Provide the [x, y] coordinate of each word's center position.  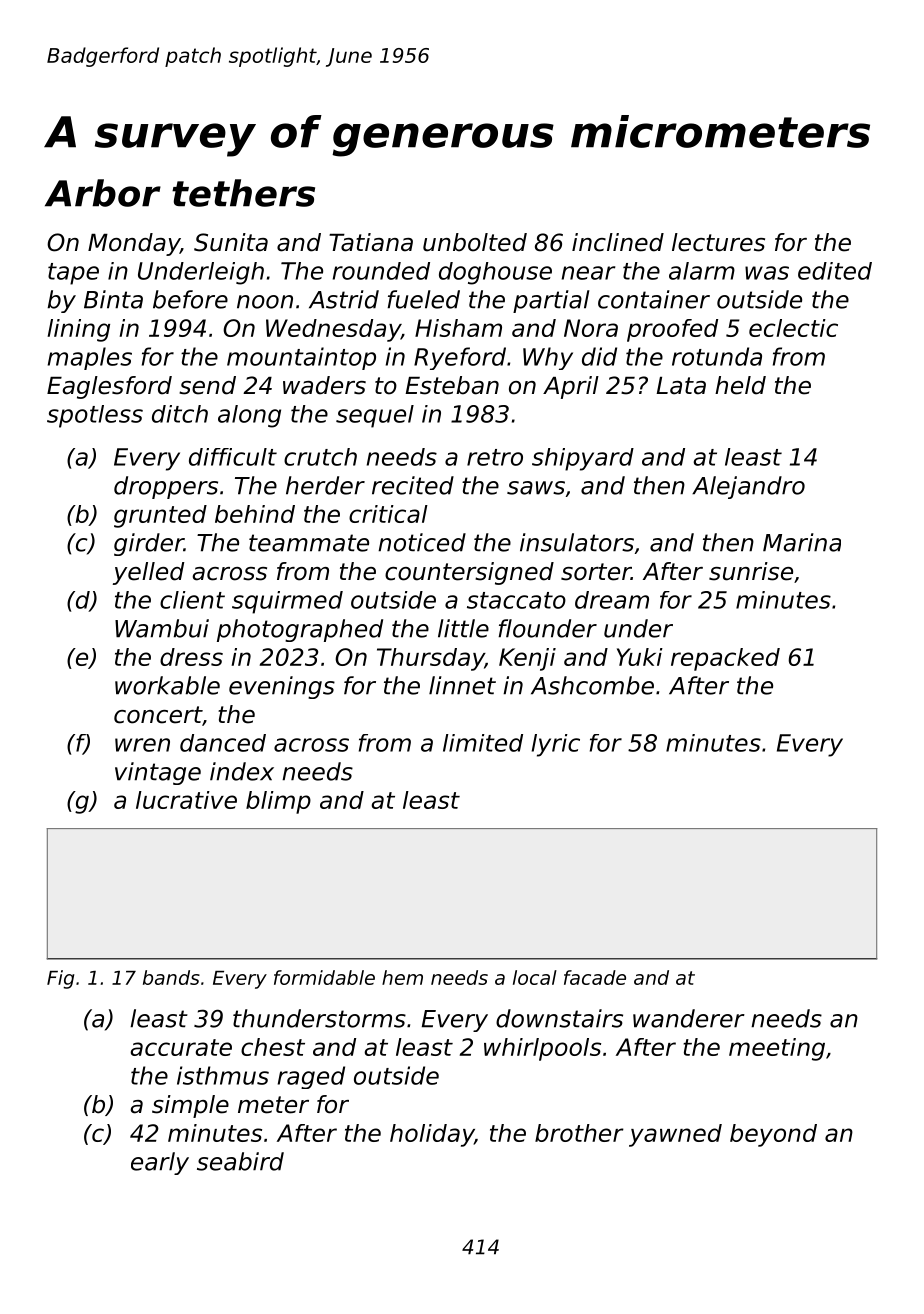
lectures [718, 242]
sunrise [751, 571]
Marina [802, 542]
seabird [240, 1161]
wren [142, 745]
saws [536, 488]
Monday [134, 244]
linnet [462, 685]
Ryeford [460, 358]
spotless [95, 416]
